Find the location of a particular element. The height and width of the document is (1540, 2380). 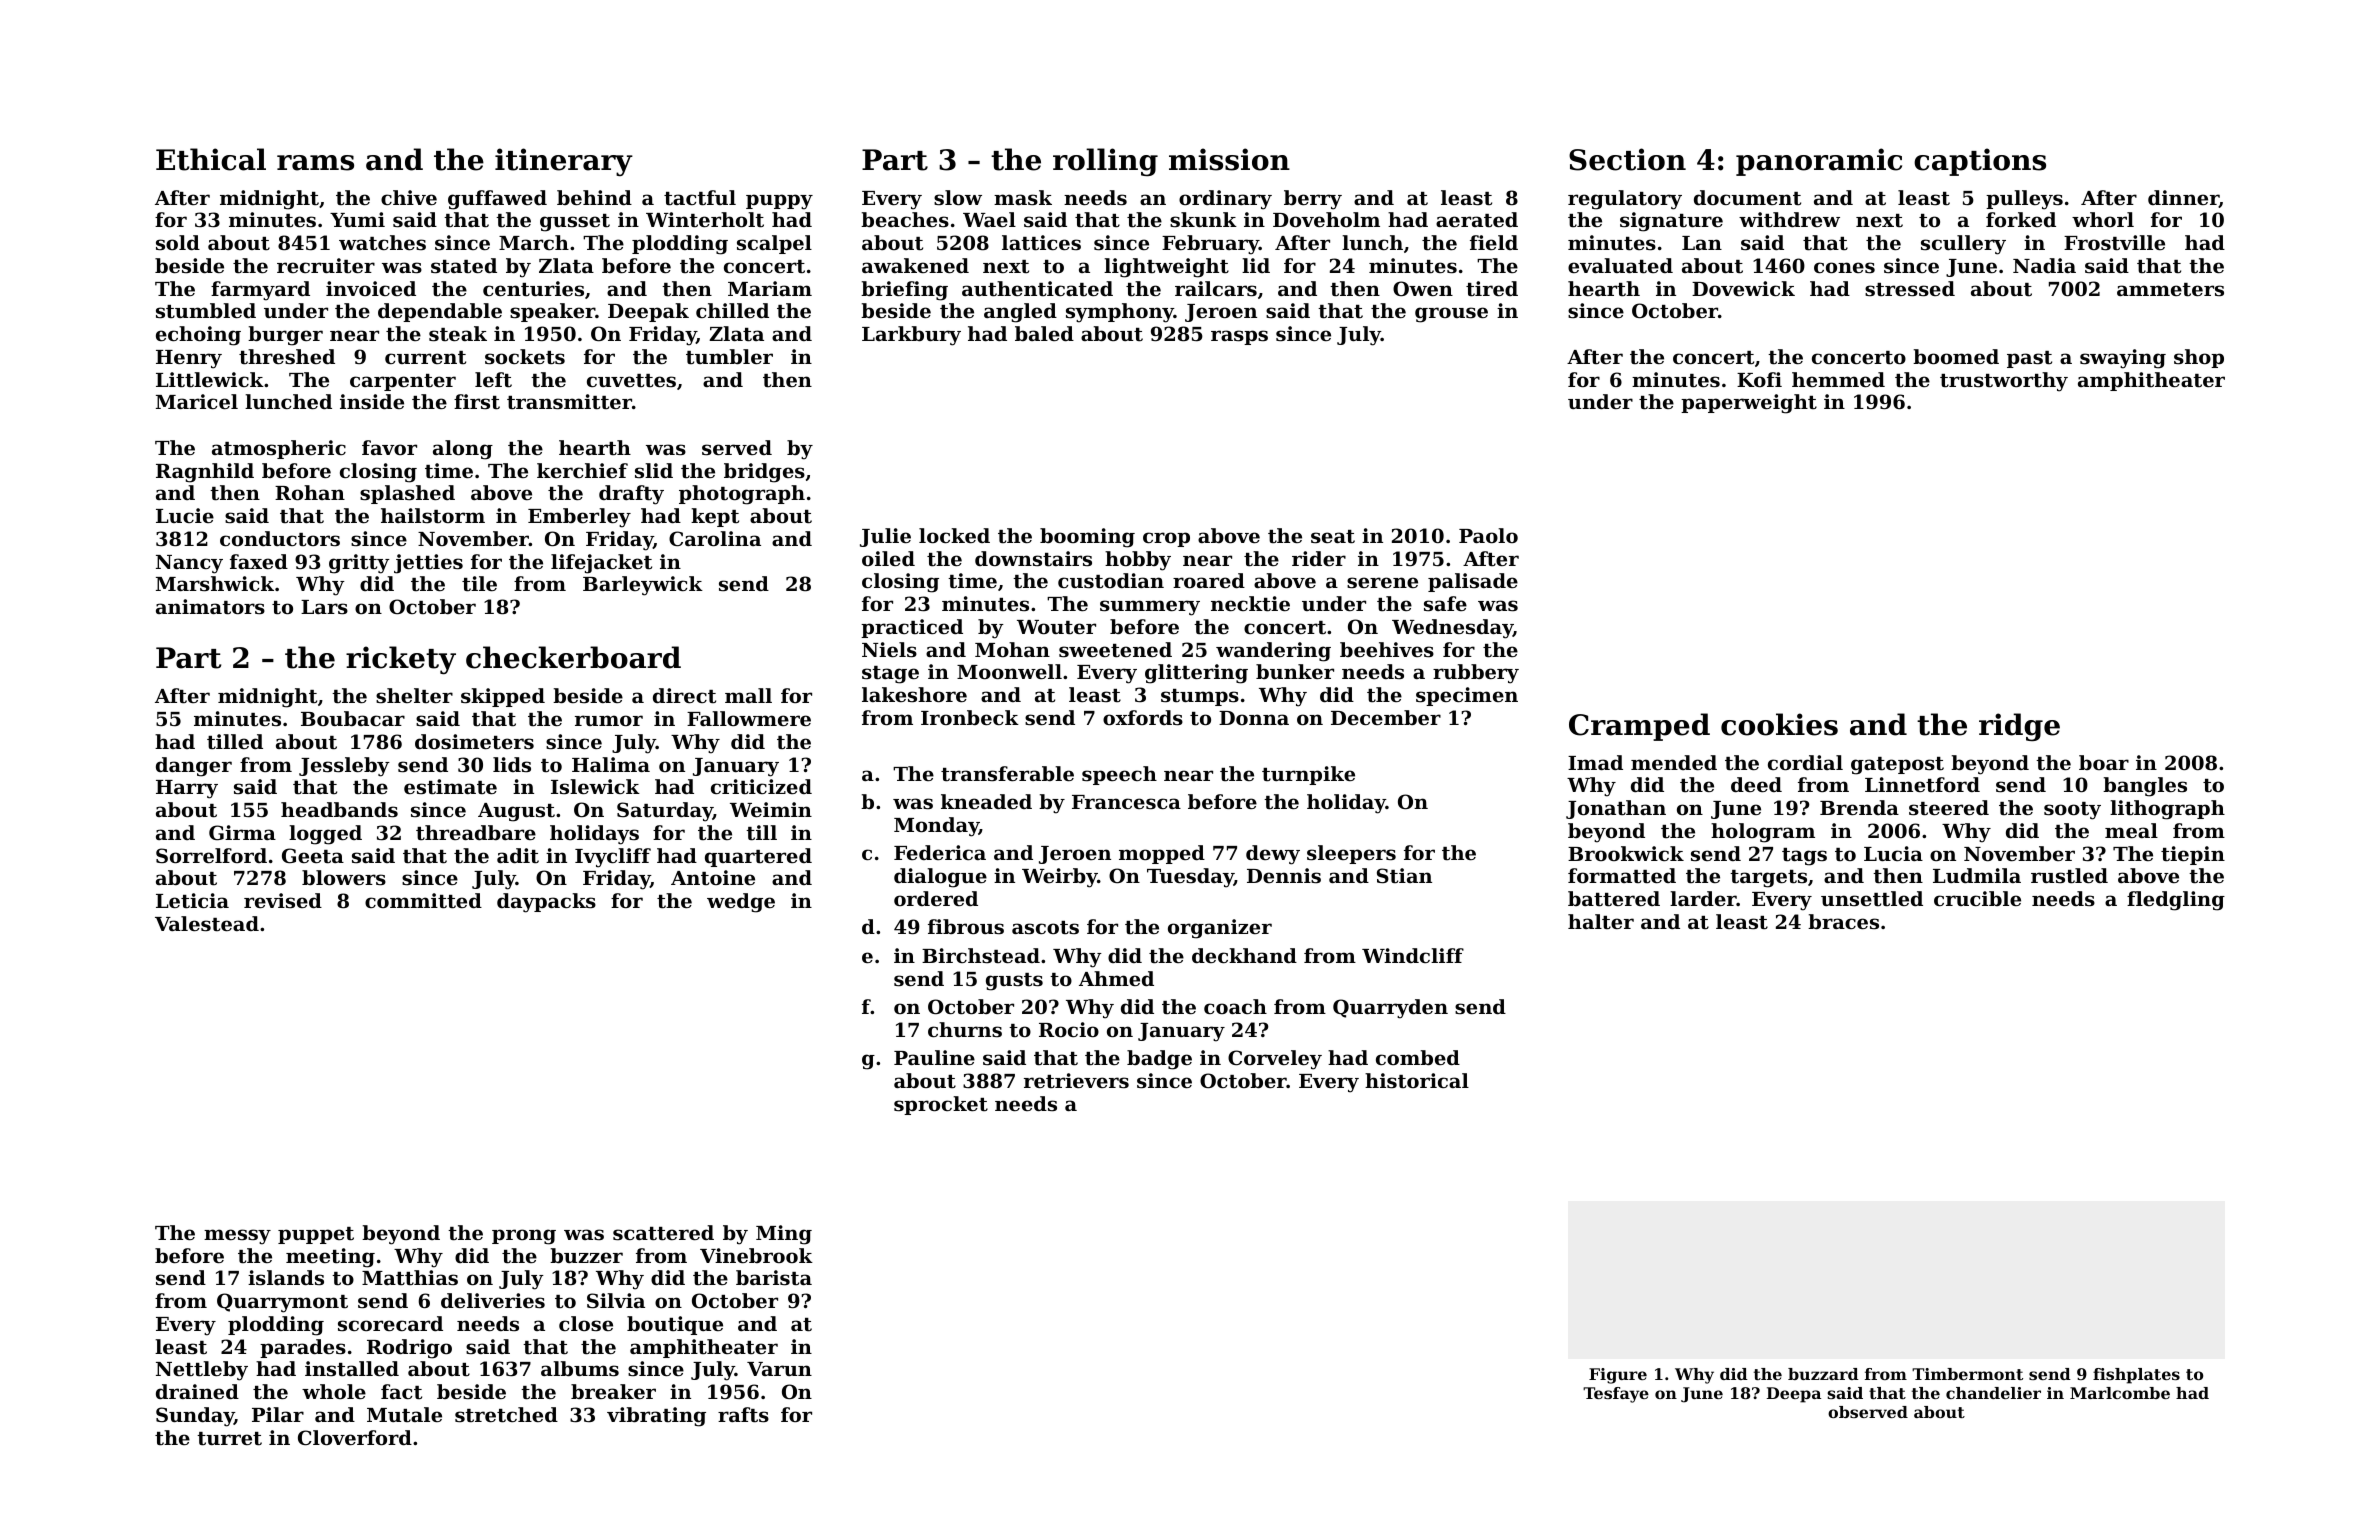

baled is located at coordinates (1044, 333).
